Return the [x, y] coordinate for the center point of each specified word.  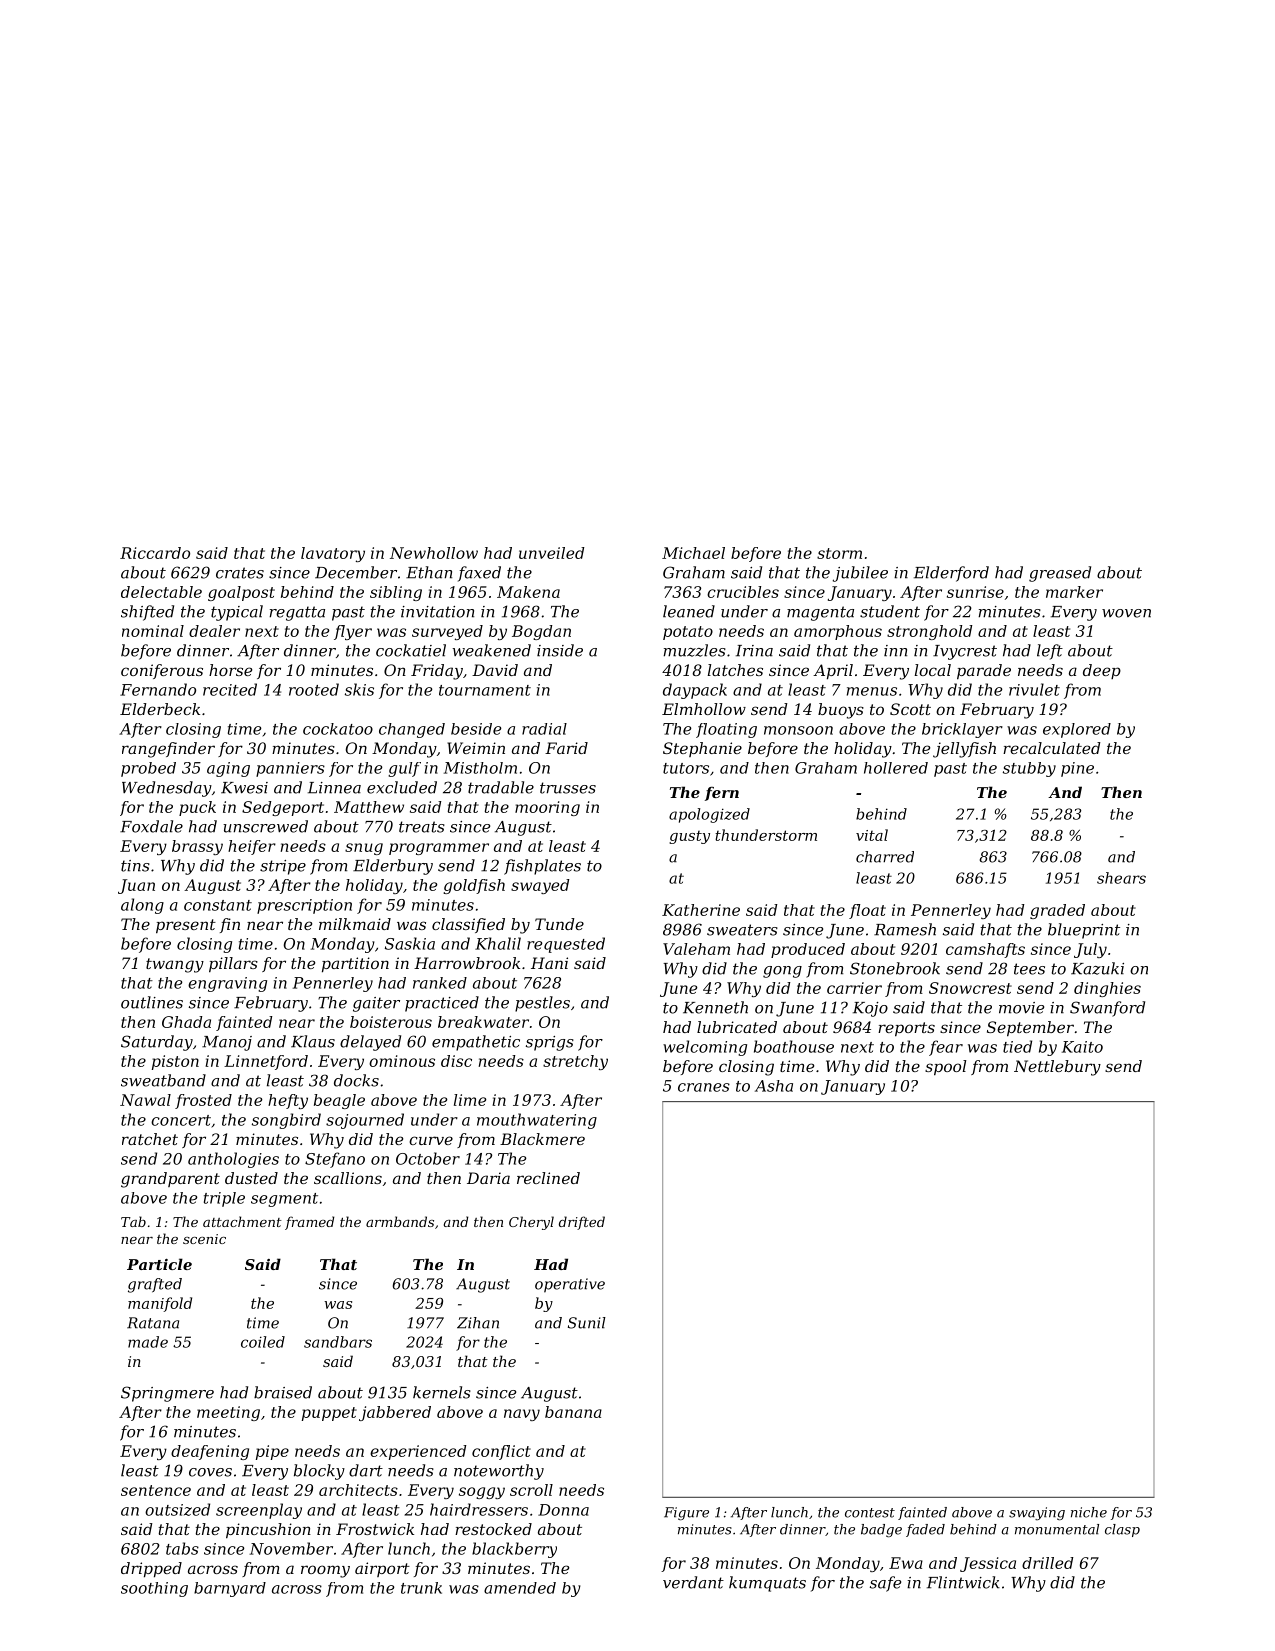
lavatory [333, 554]
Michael [693, 553]
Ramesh [905, 929]
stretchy [575, 1062]
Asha [774, 1086]
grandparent [170, 1180]
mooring [547, 808]
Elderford [951, 574]
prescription [304, 906]
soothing [154, 1589]
